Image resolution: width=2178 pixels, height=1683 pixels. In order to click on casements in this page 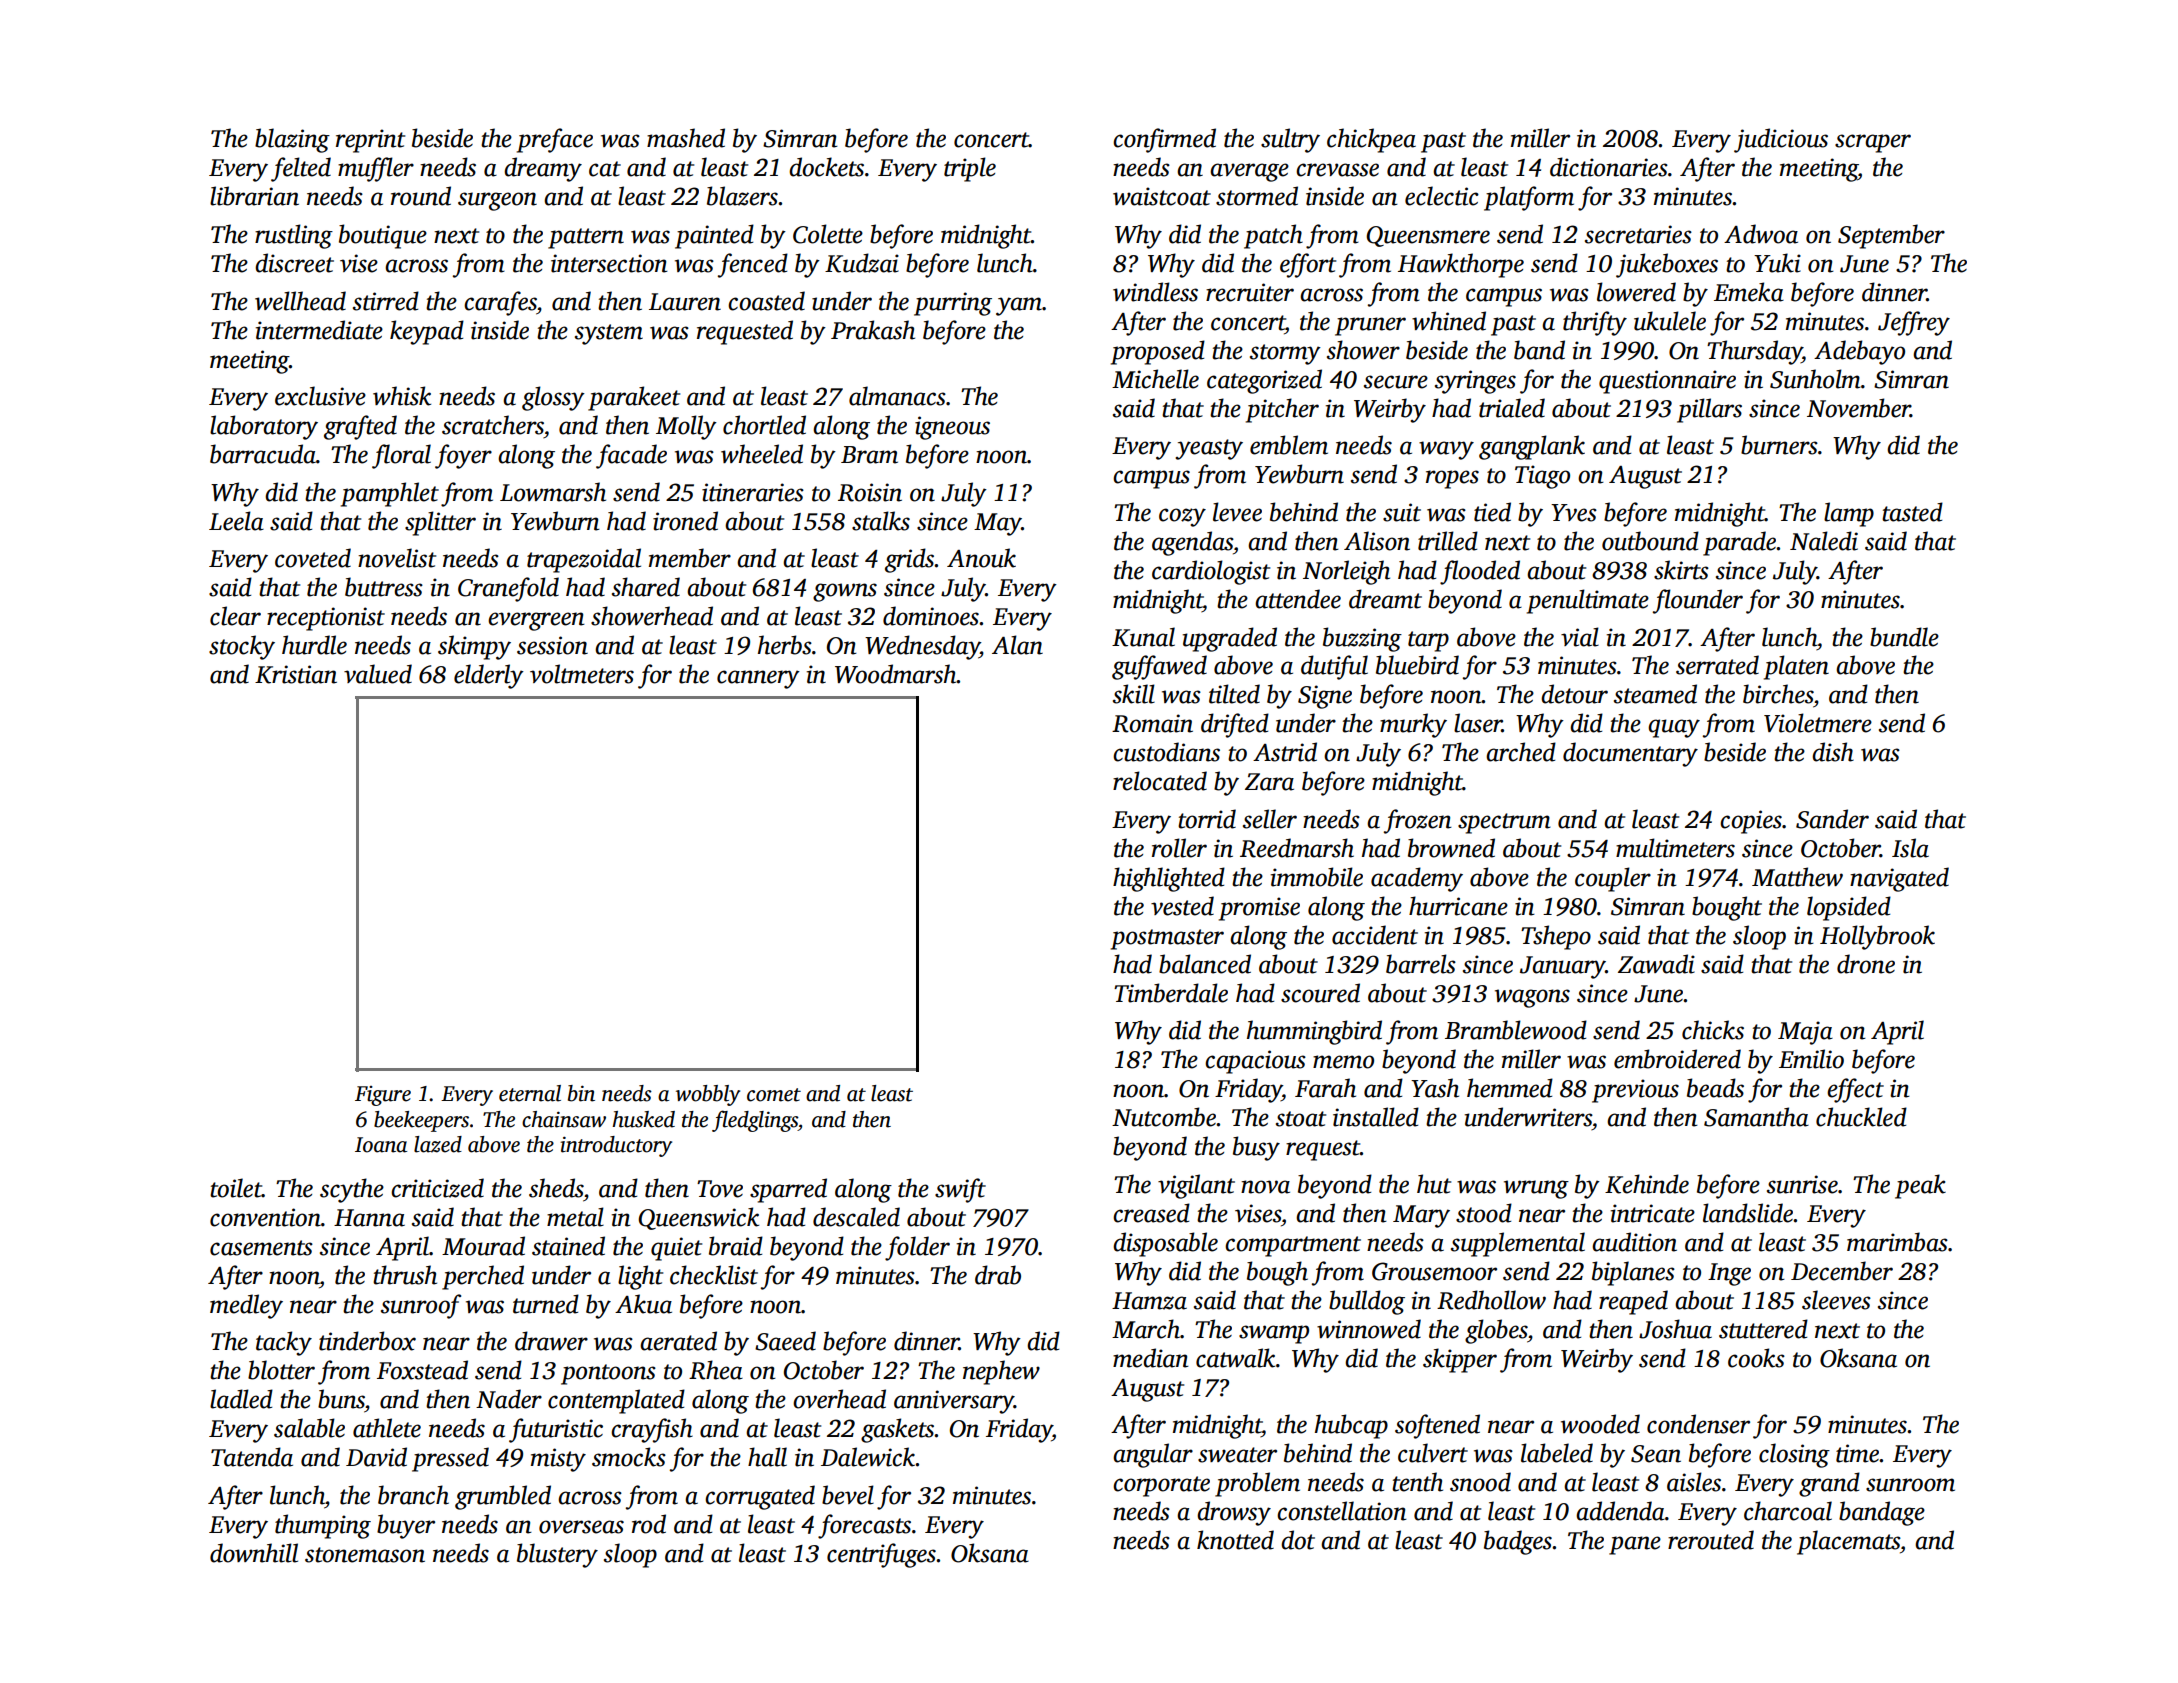, I will do `click(261, 1248)`.
